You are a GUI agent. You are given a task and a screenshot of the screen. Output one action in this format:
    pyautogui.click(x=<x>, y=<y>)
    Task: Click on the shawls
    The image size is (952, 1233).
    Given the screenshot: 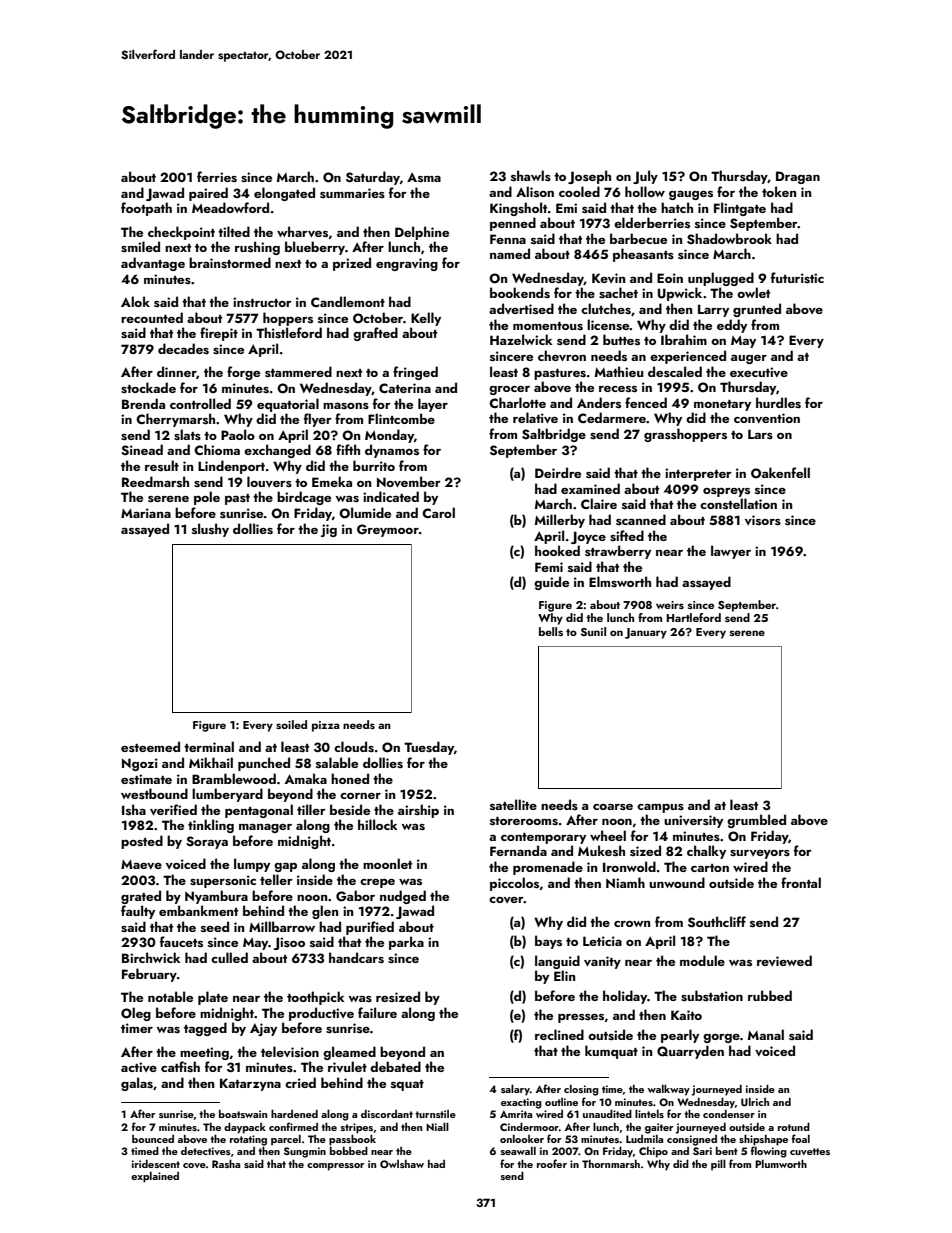 What is the action you would take?
    pyautogui.click(x=531, y=175)
